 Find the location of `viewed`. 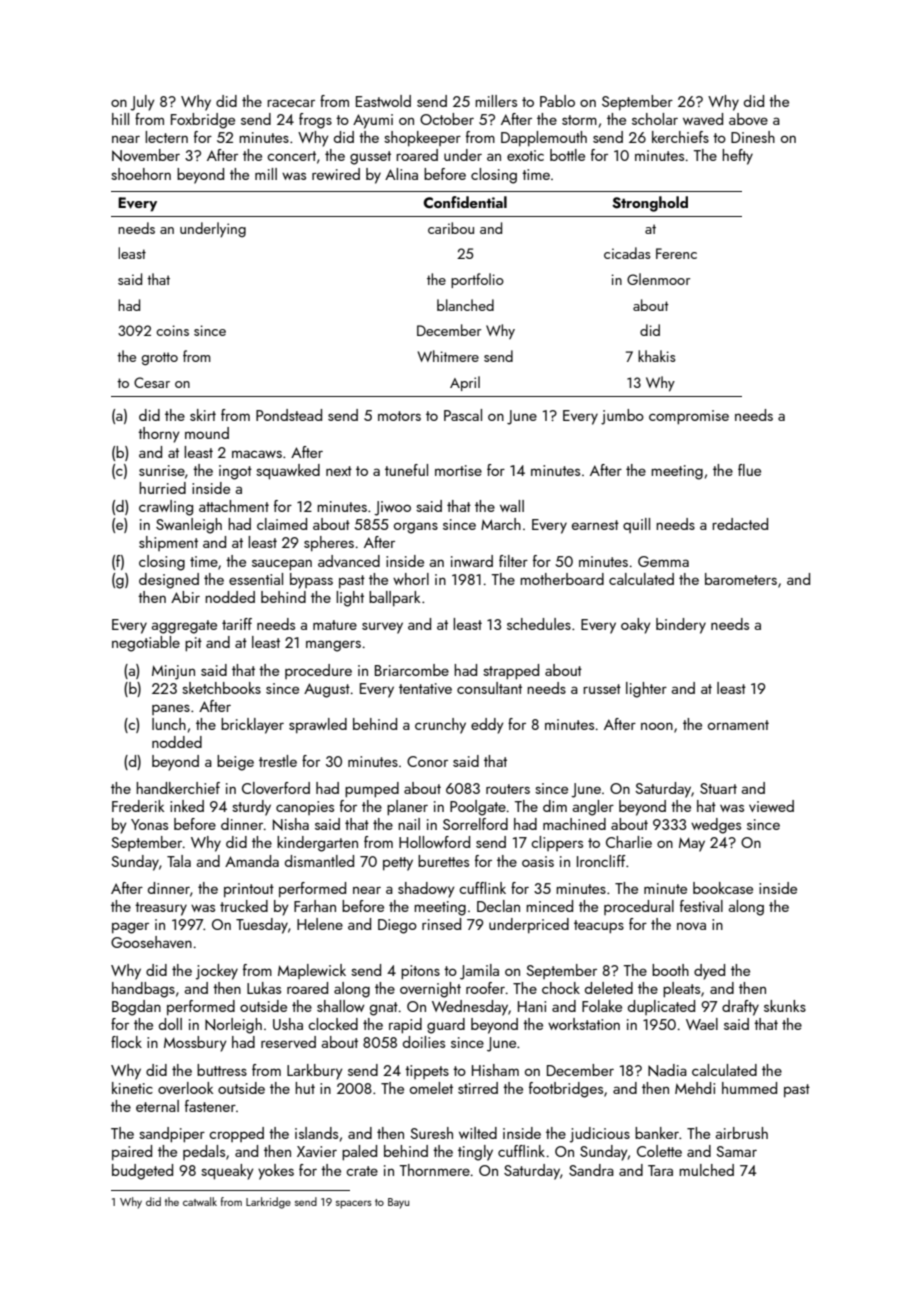

viewed is located at coordinates (771, 806).
